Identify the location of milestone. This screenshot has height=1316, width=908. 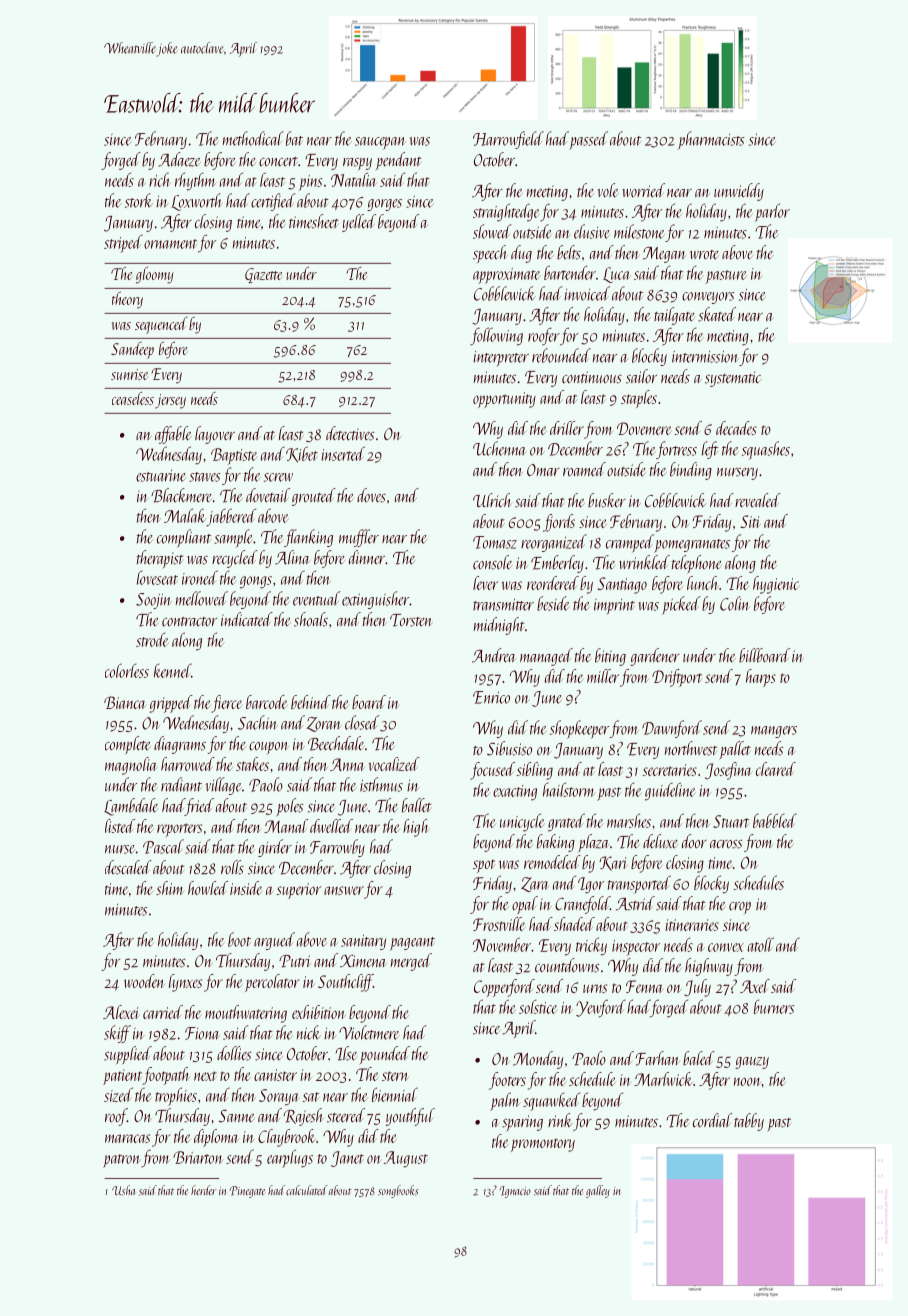
(639, 231).
